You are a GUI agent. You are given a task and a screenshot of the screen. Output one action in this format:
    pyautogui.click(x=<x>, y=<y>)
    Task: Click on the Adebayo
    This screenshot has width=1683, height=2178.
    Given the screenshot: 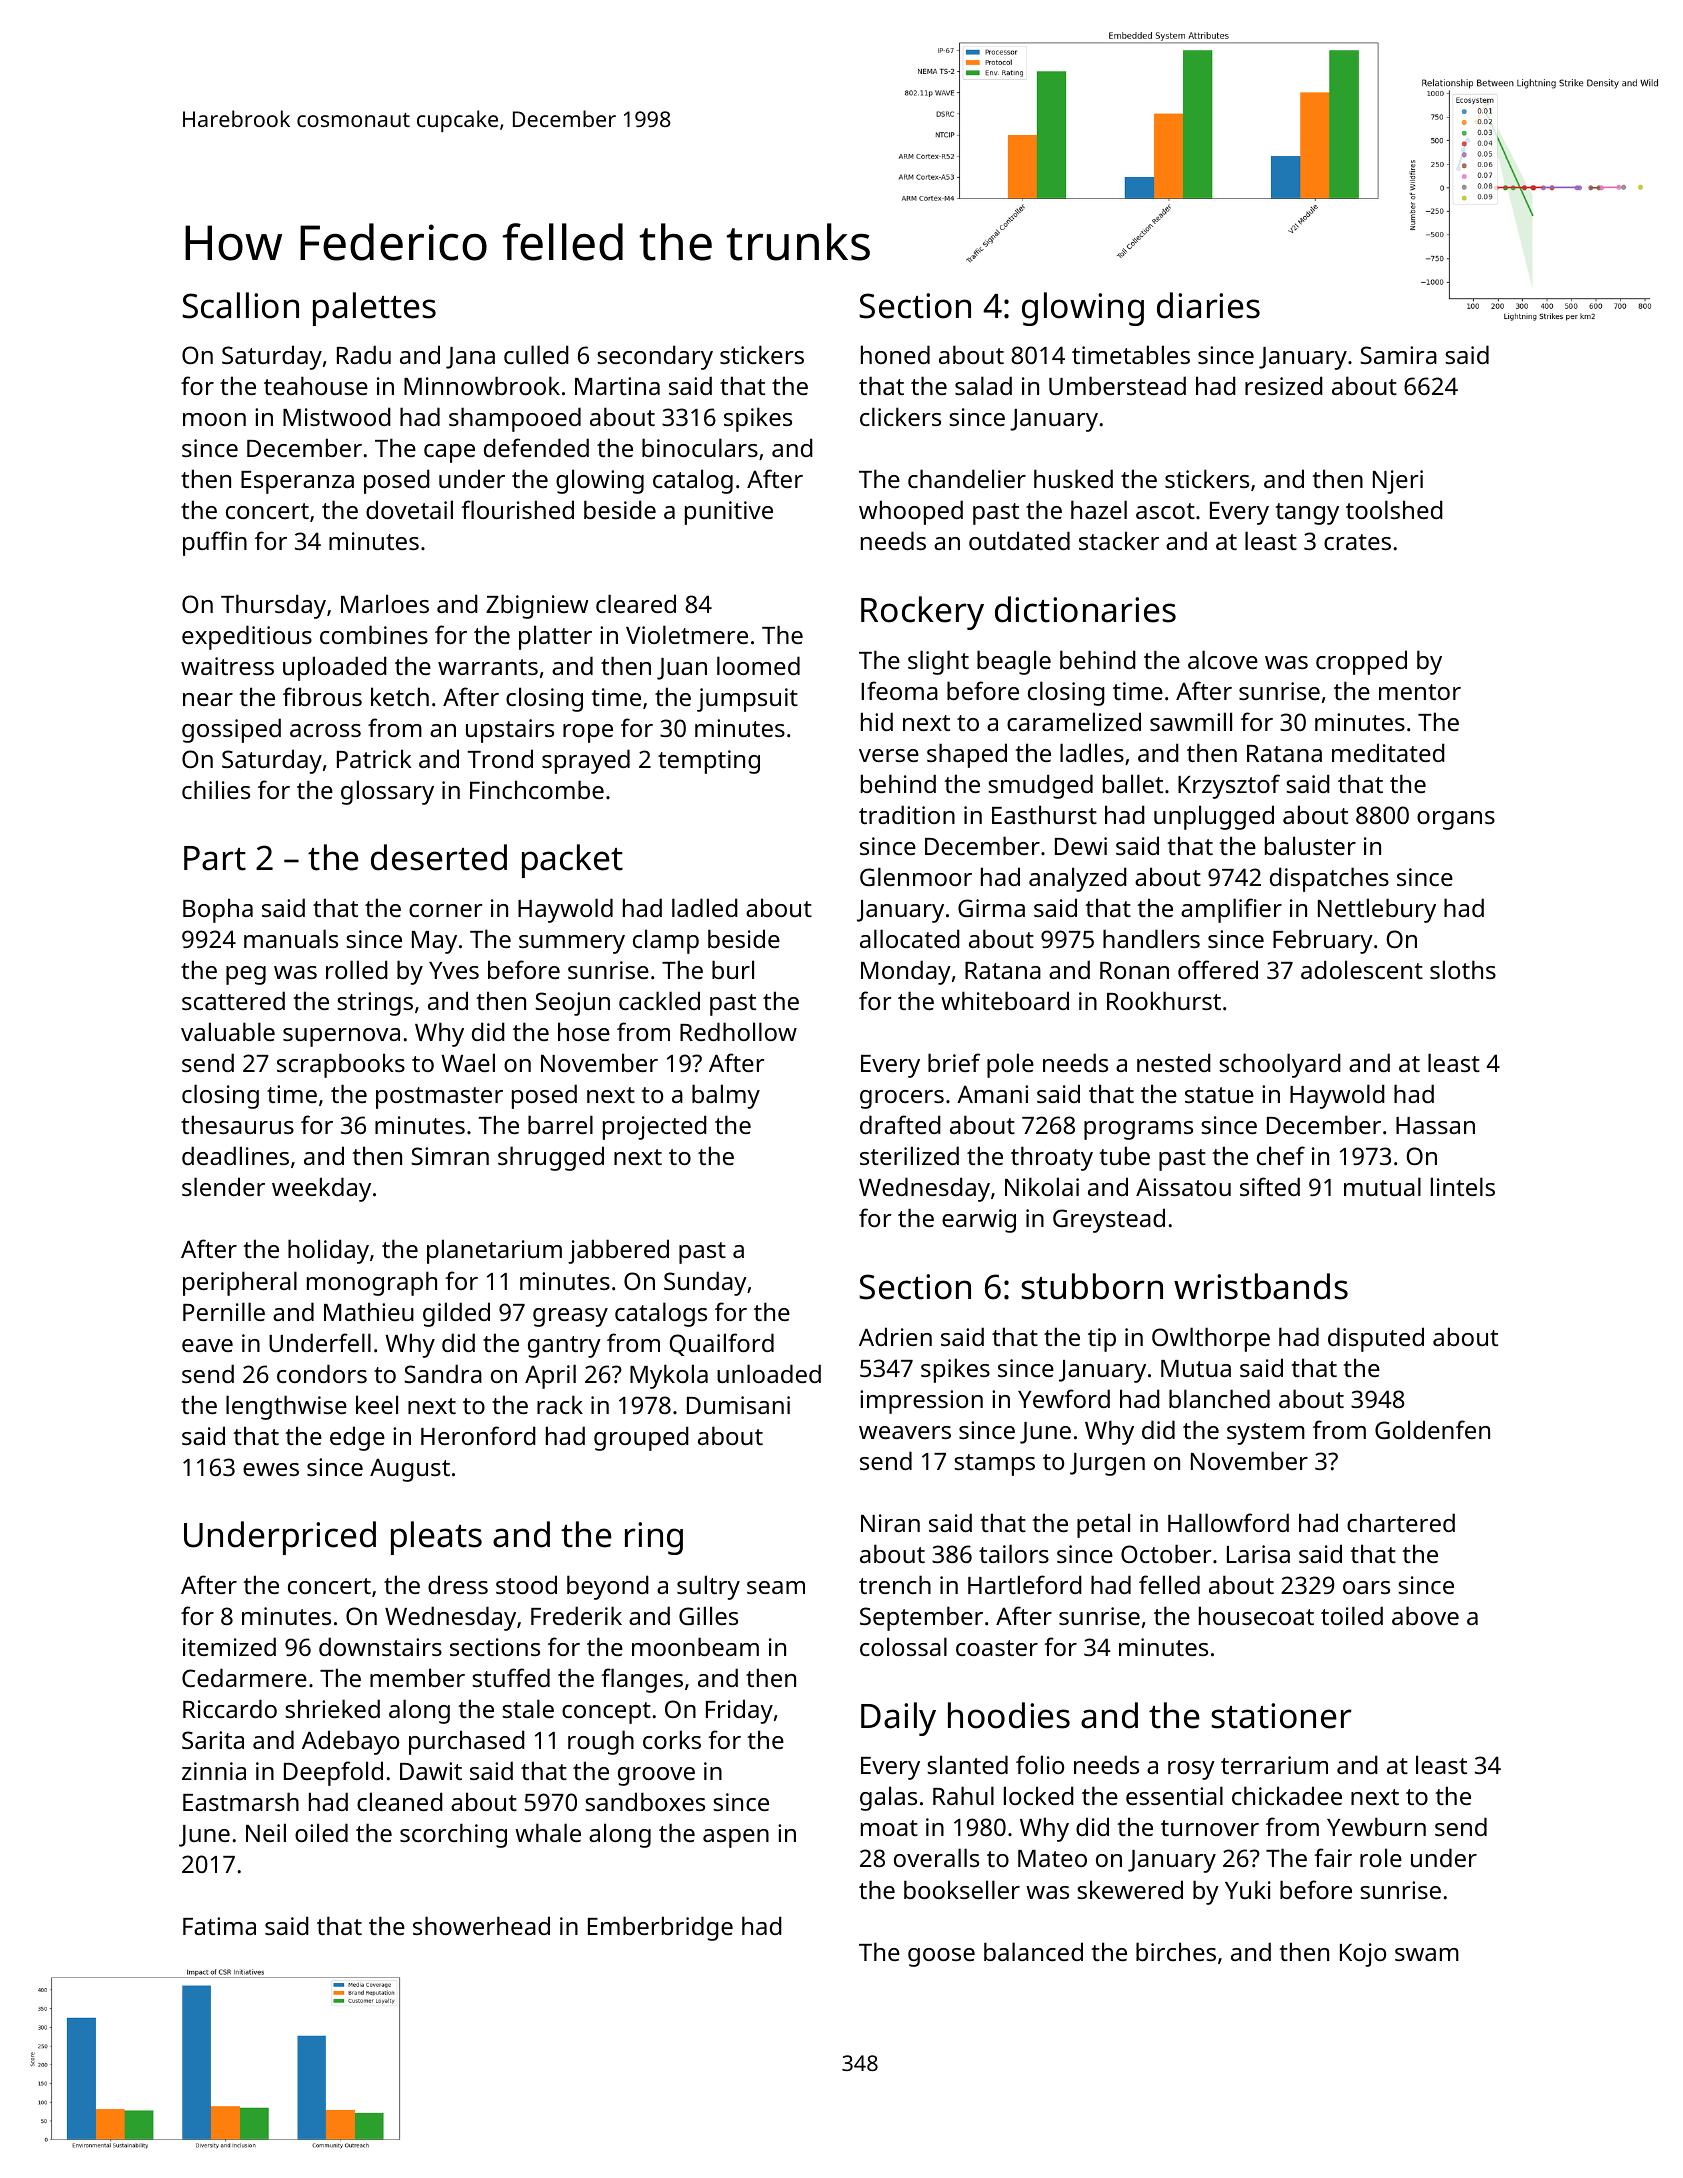 What is the action you would take?
    pyautogui.click(x=350, y=1742)
